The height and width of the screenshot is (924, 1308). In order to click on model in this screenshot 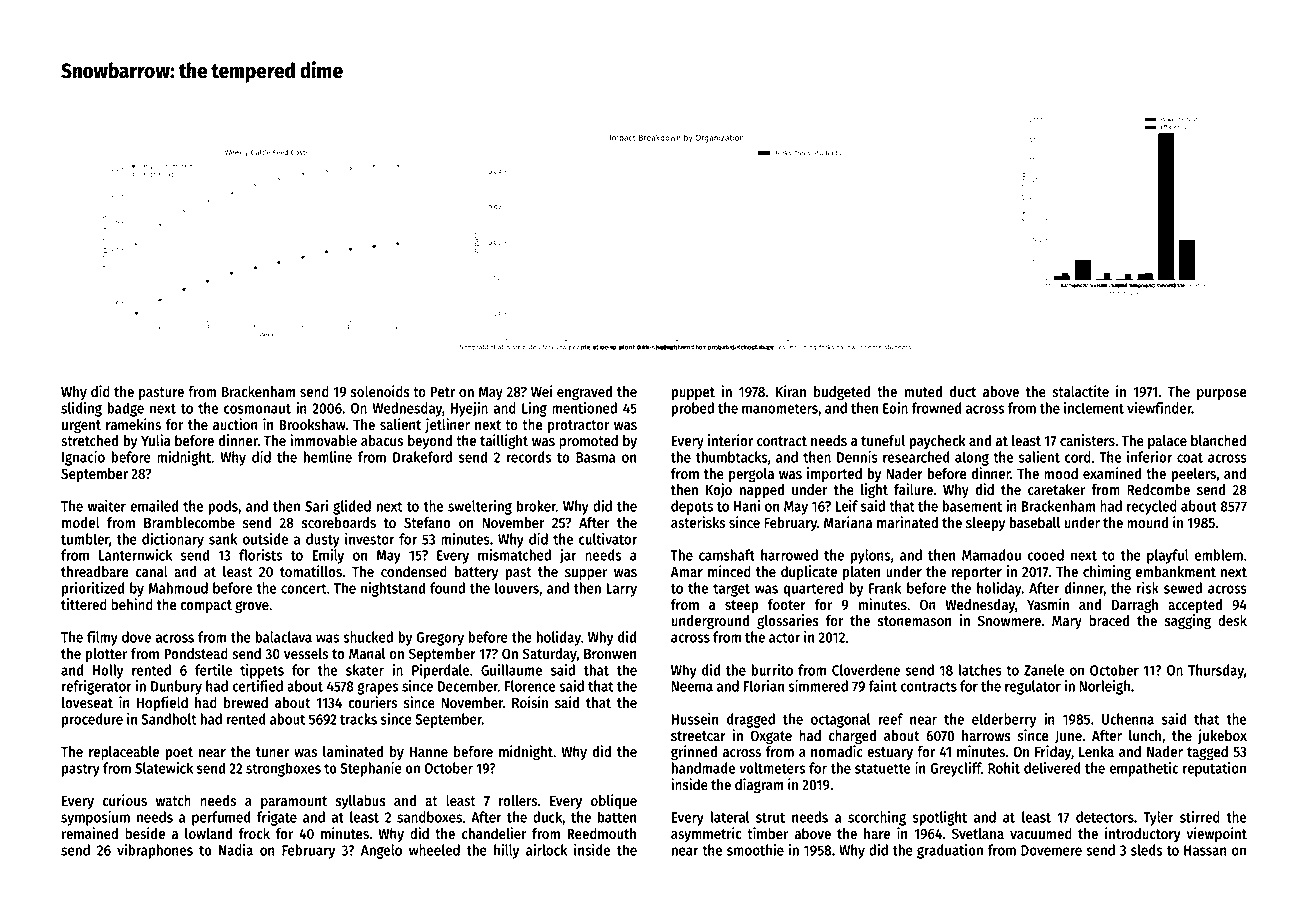, I will do `click(81, 522)`.
